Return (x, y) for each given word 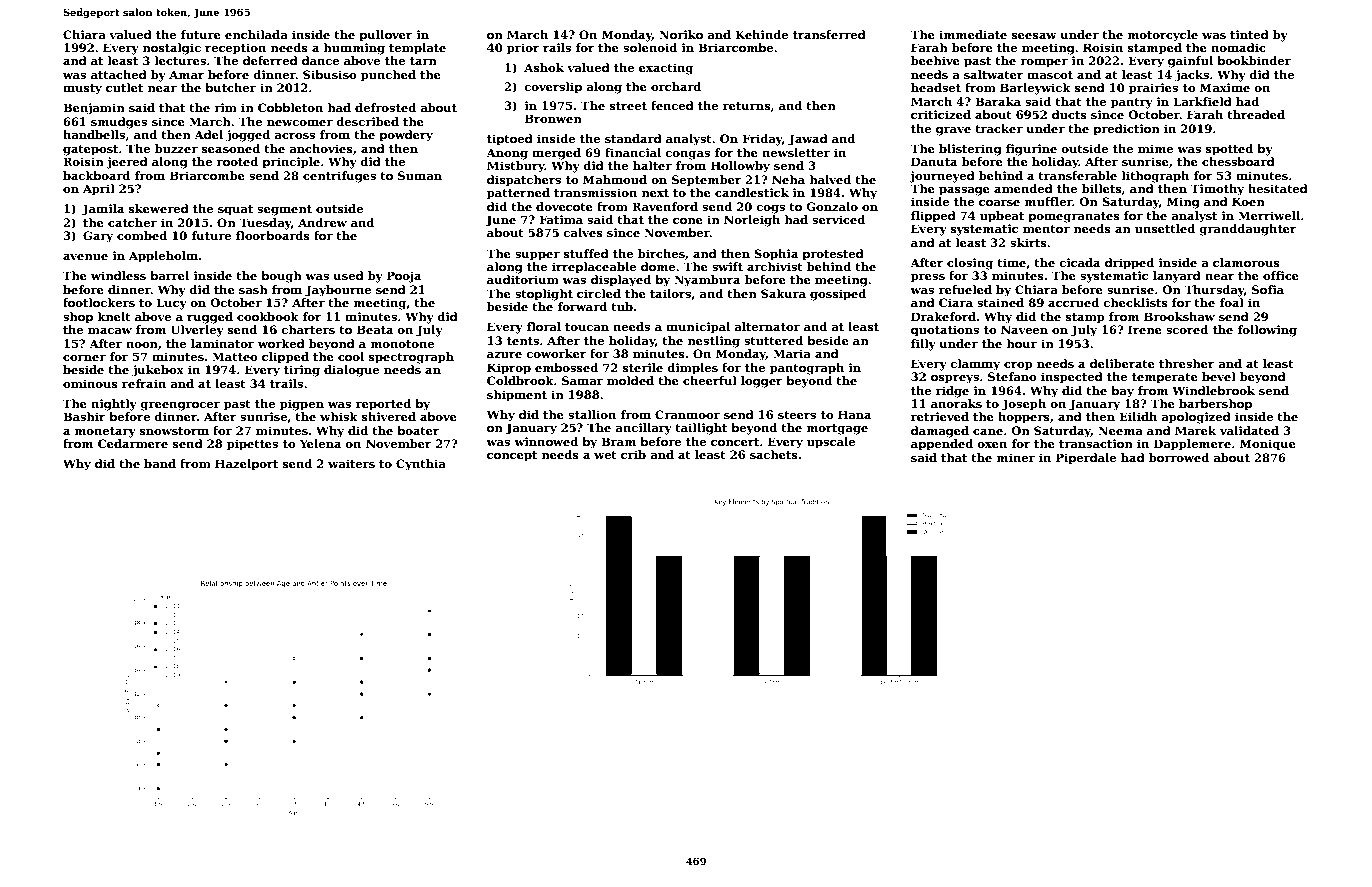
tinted (1249, 34)
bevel (1219, 376)
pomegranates (1074, 217)
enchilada (256, 34)
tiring (302, 371)
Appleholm (163, 257)
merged (556, 154)
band (160, 463)
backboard (96, 175)
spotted (1229, 150)
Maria (792, 353)
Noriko (681, 34)
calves (583, 232)
